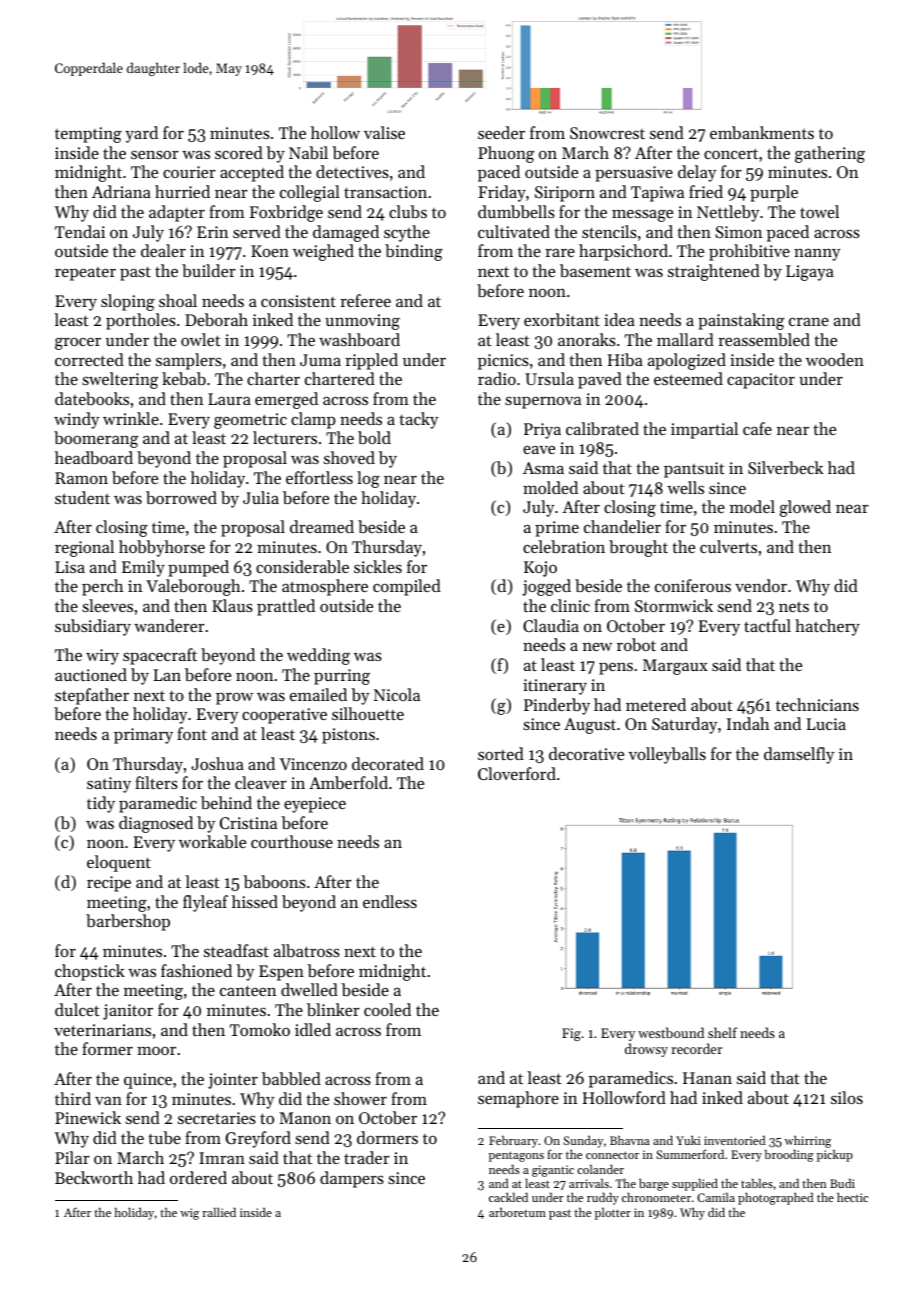 This page has width=924, height=1308. I want to click on apologized, so click(687, 361).
